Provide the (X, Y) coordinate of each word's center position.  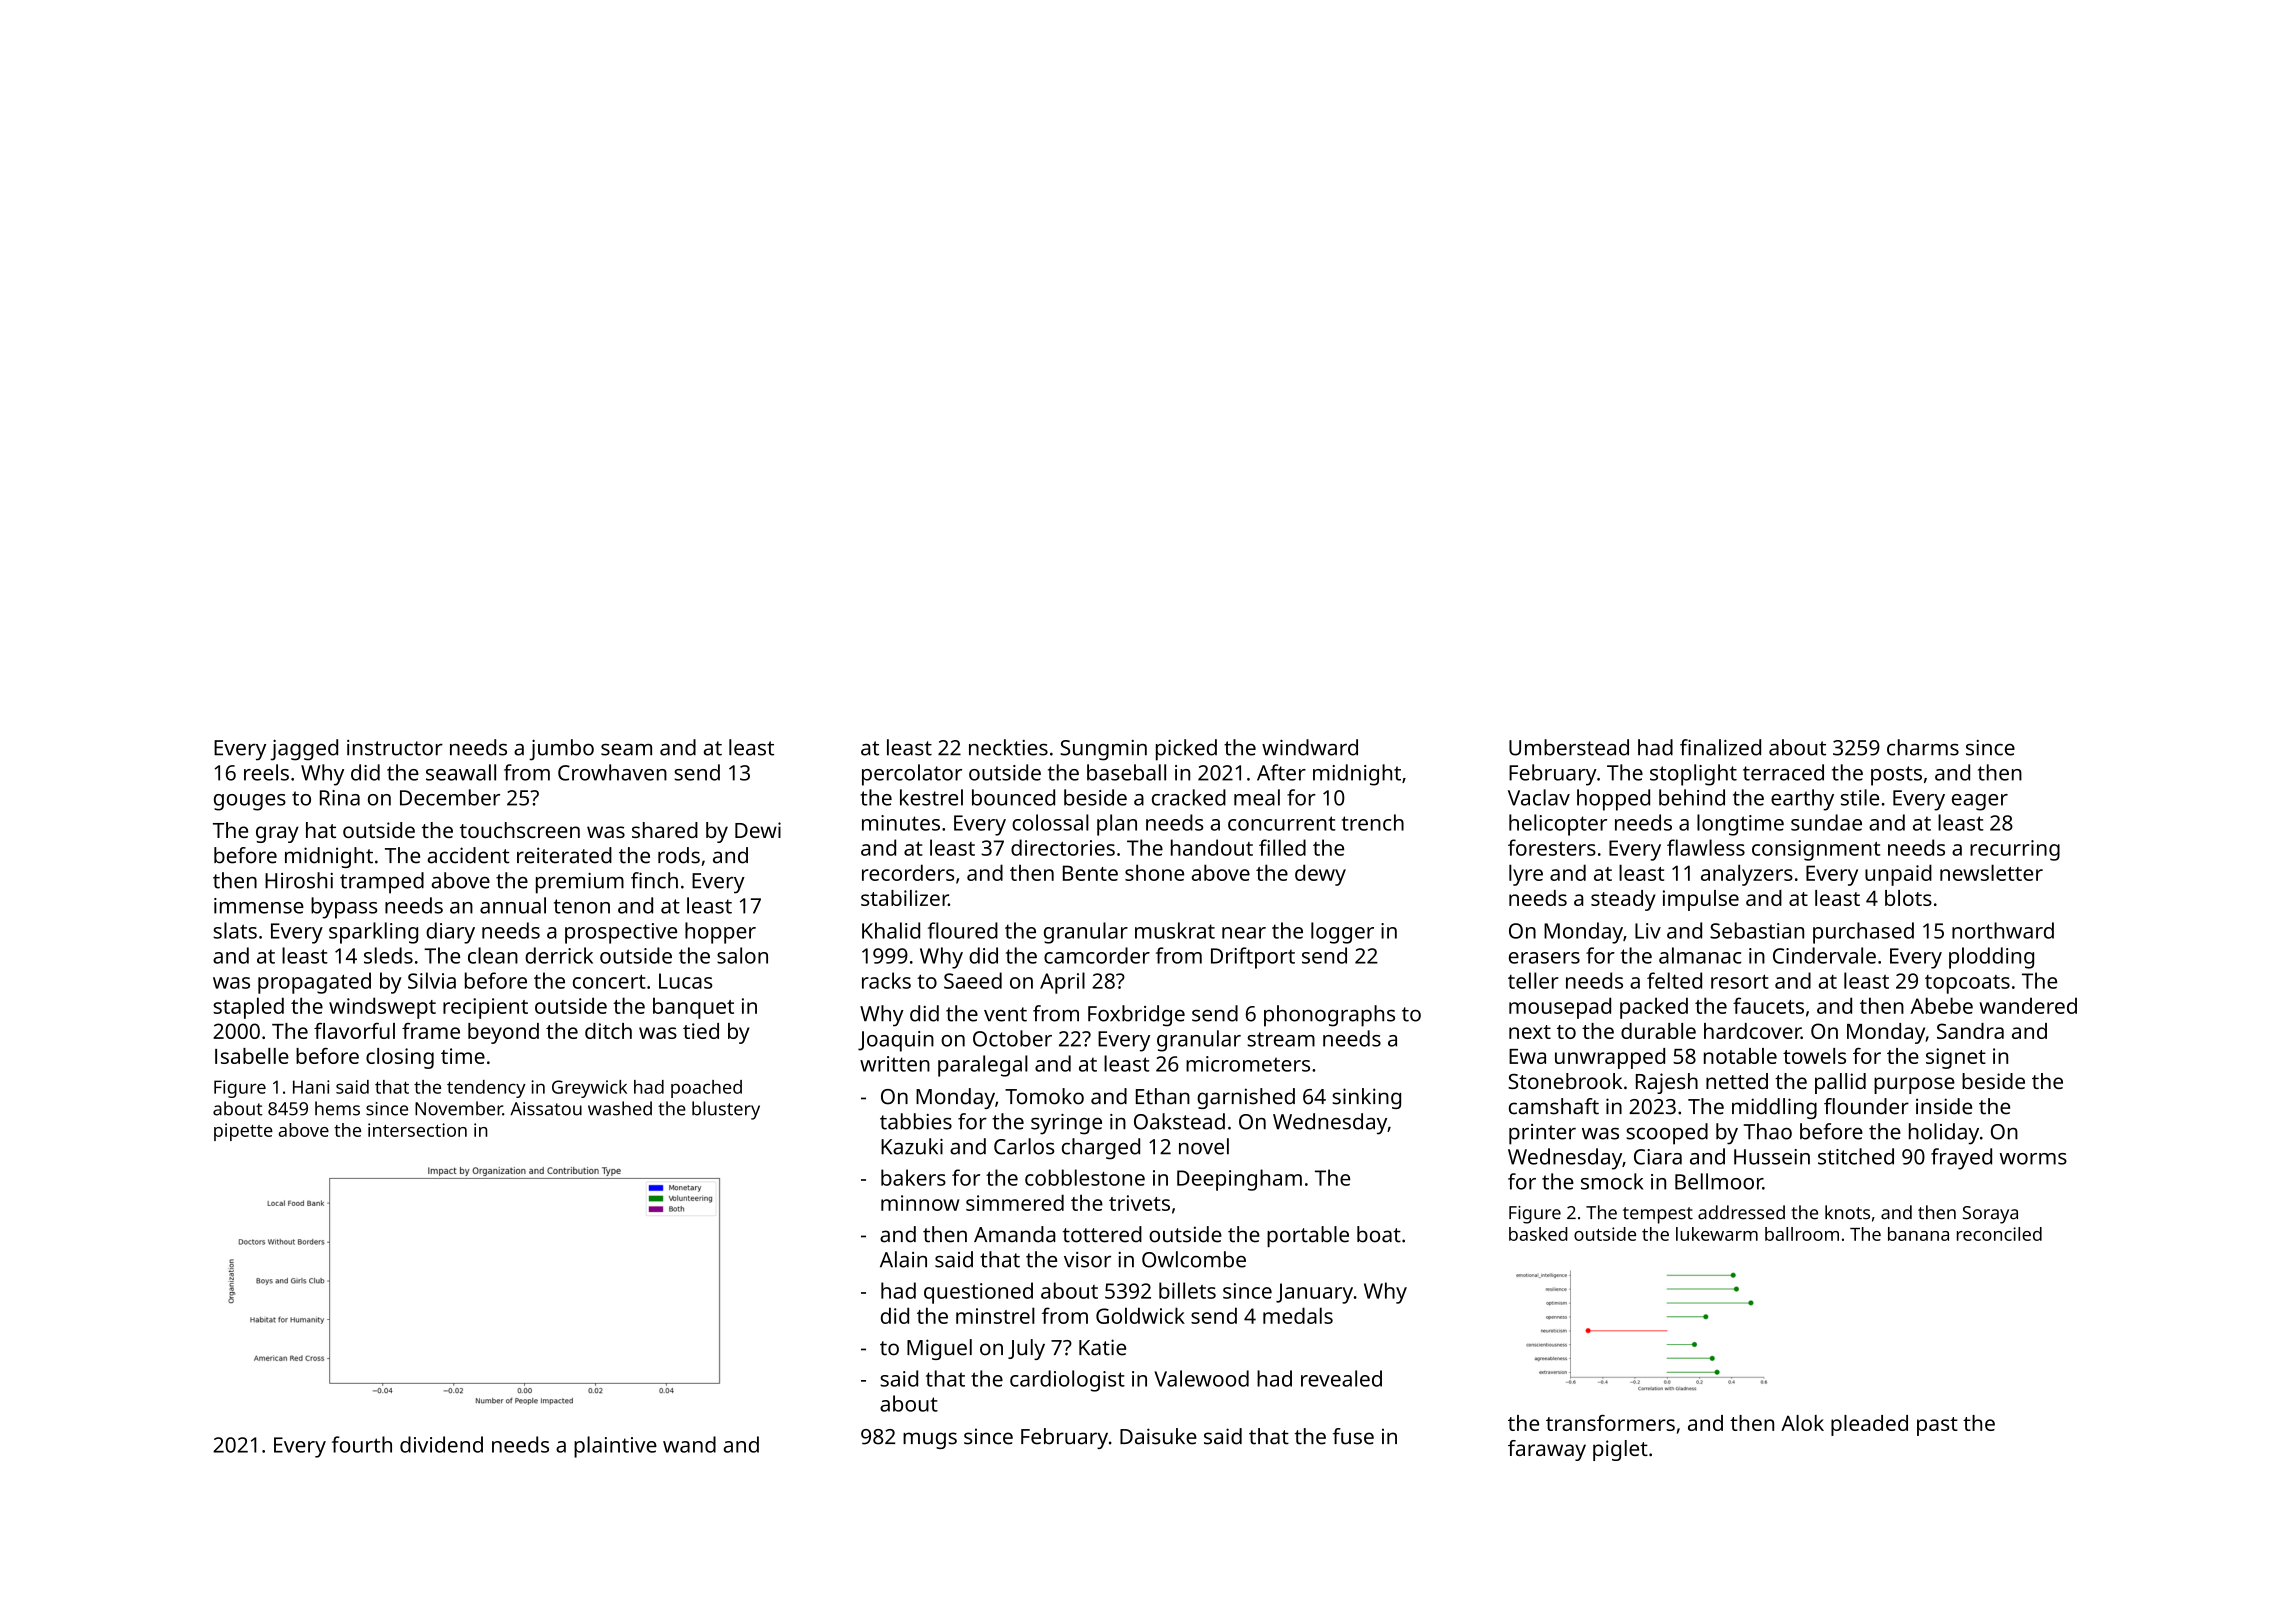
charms (1923, 747)
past (1937, 1426)
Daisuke (1158, 1436)
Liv (1648, 931)
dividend (441, 1444)
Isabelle (252, 1056)
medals (1298, 1315)
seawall (461, 772)
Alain (903, 1259)
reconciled (1999, 1234)
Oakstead (1179, 1121)
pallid (1840, 1083)
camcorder (1097, 955)
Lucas (686, 981)
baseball (1126, 772)
